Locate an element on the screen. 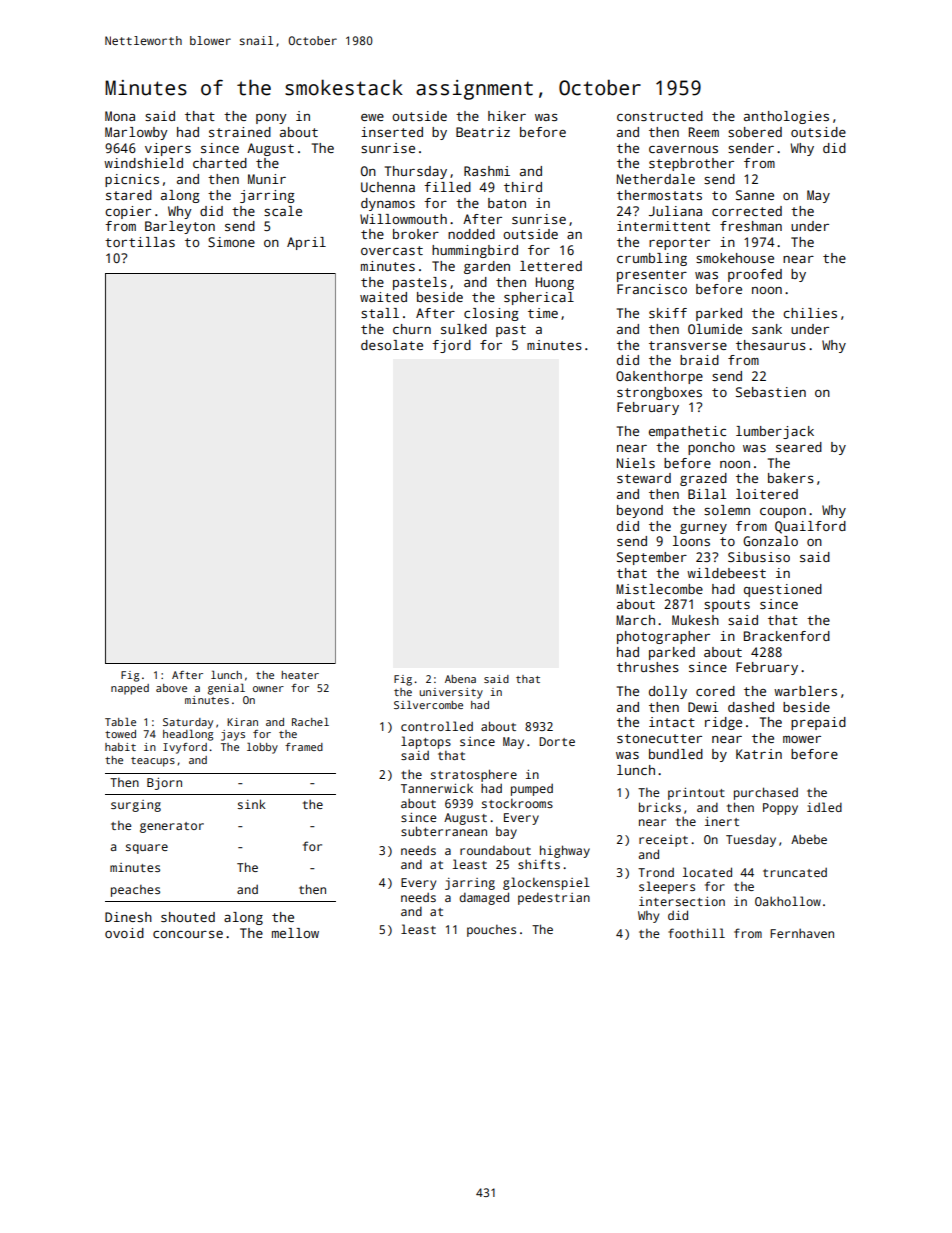 The image size is (952, 1233). Fernhaven is located at coordinates (802, 933).
